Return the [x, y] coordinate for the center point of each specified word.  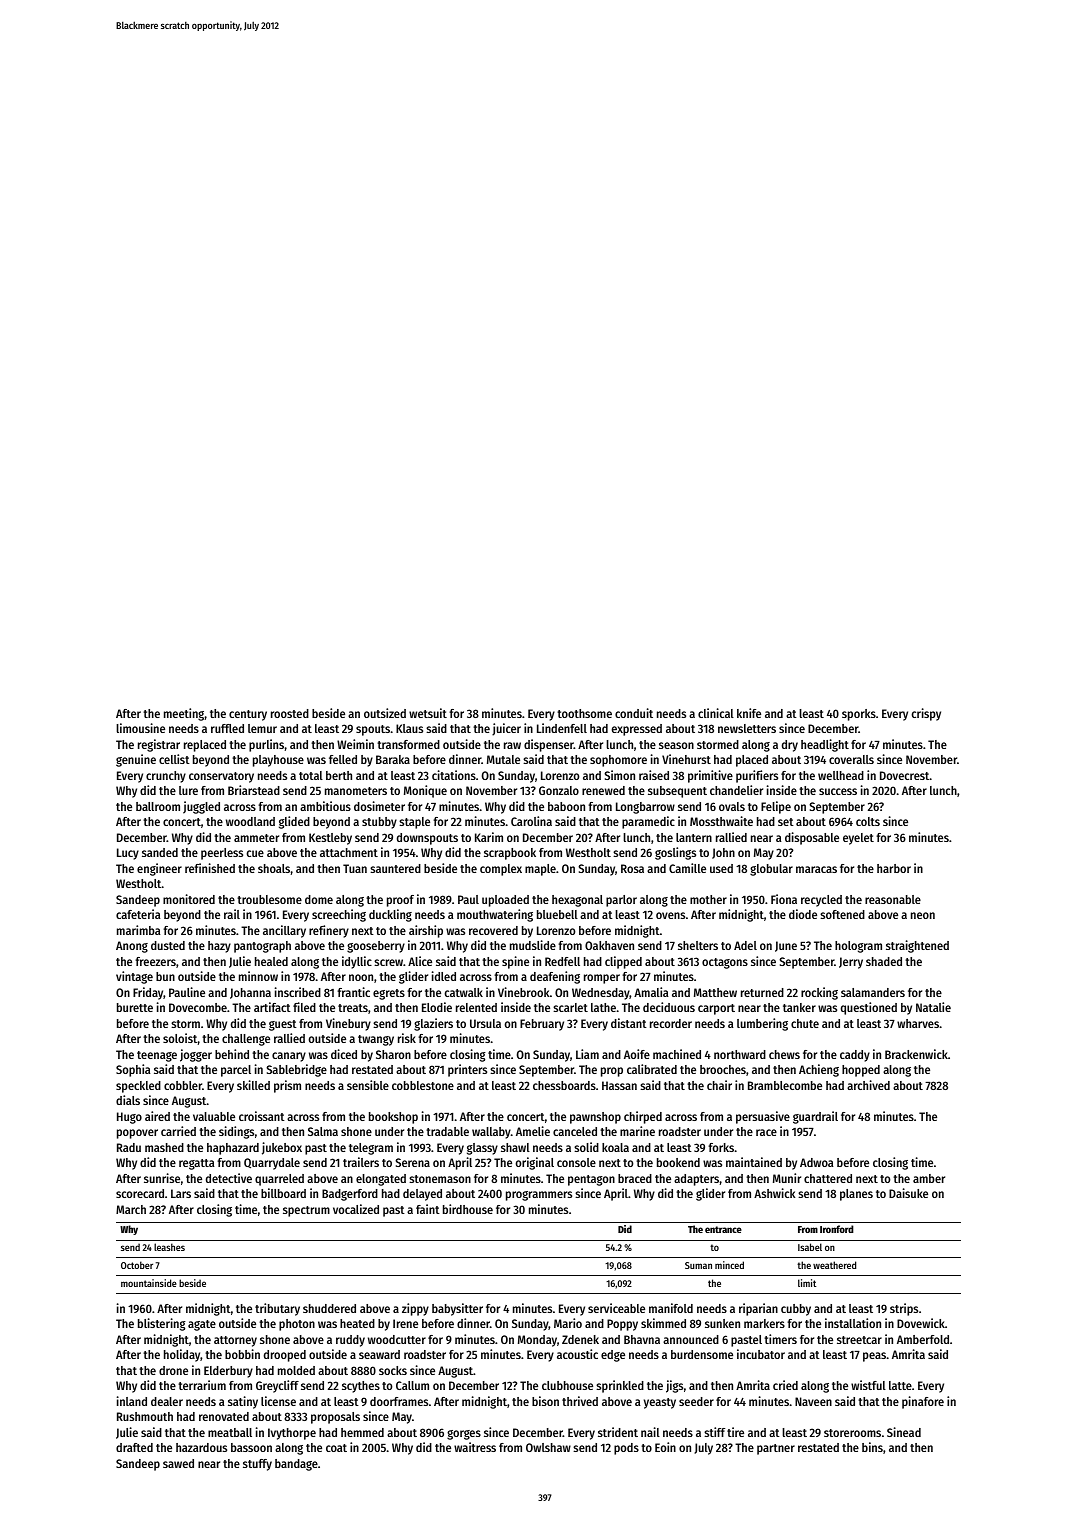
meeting [184, 714]
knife [749, 713]
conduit [634, 713]
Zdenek [580, 1339]
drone [173, 1370]
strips [904, 1309]
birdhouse [468, 1209]
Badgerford [350, 1195]
